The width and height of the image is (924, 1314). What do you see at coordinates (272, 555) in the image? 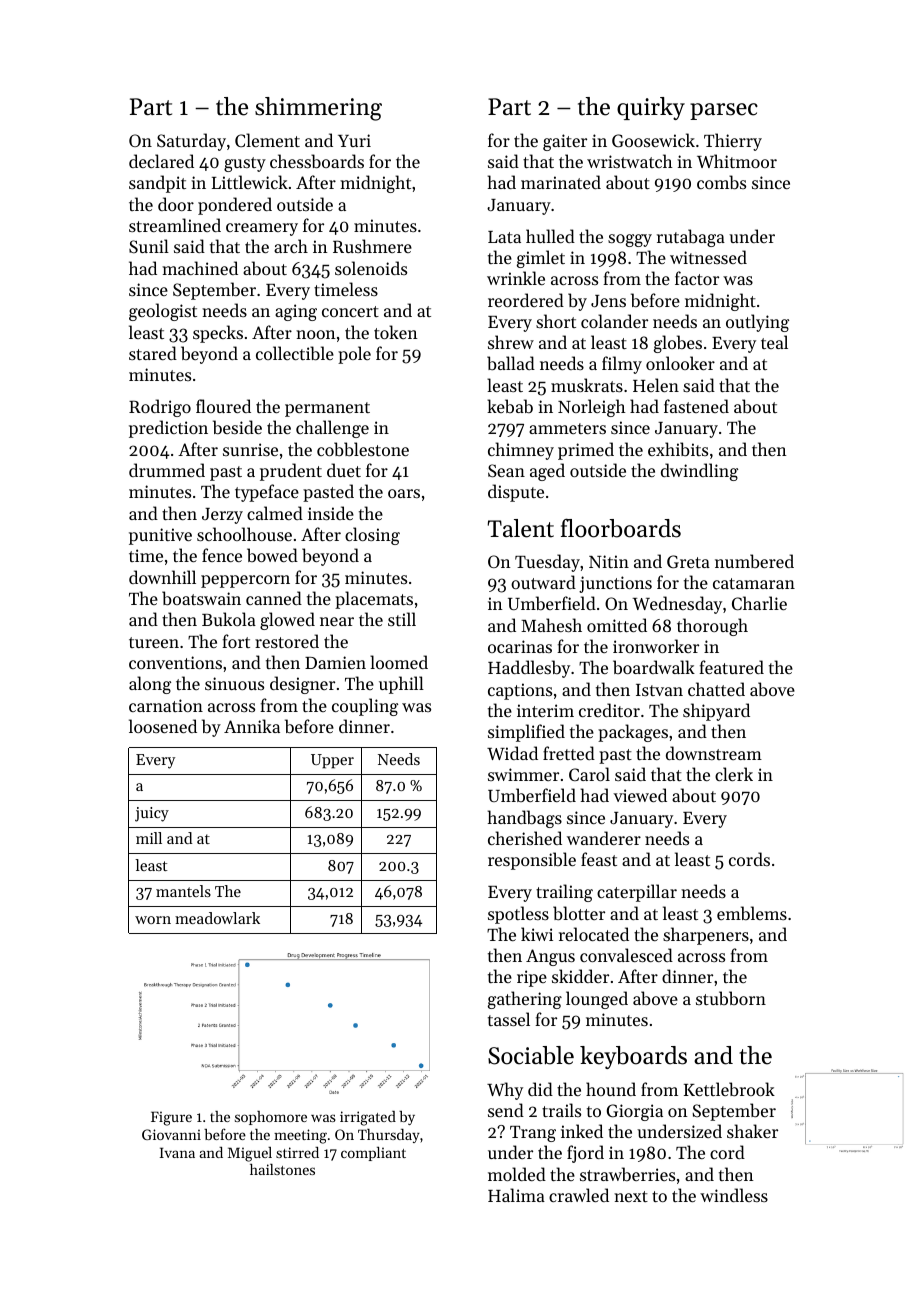
I see `bowed` at bounding box center [272, 555].
